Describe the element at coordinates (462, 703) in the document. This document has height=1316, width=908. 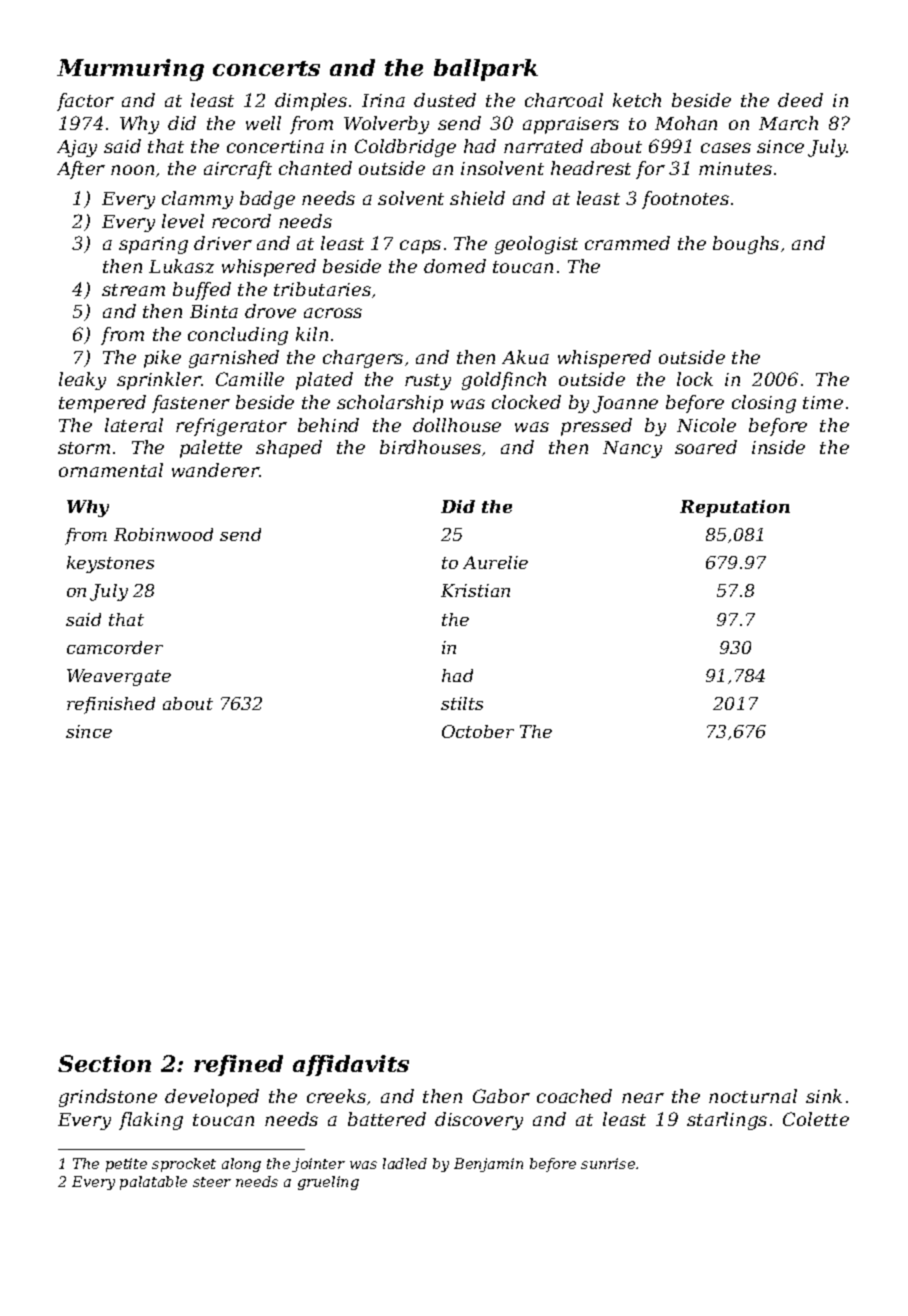
I see `stilts` at that location.
